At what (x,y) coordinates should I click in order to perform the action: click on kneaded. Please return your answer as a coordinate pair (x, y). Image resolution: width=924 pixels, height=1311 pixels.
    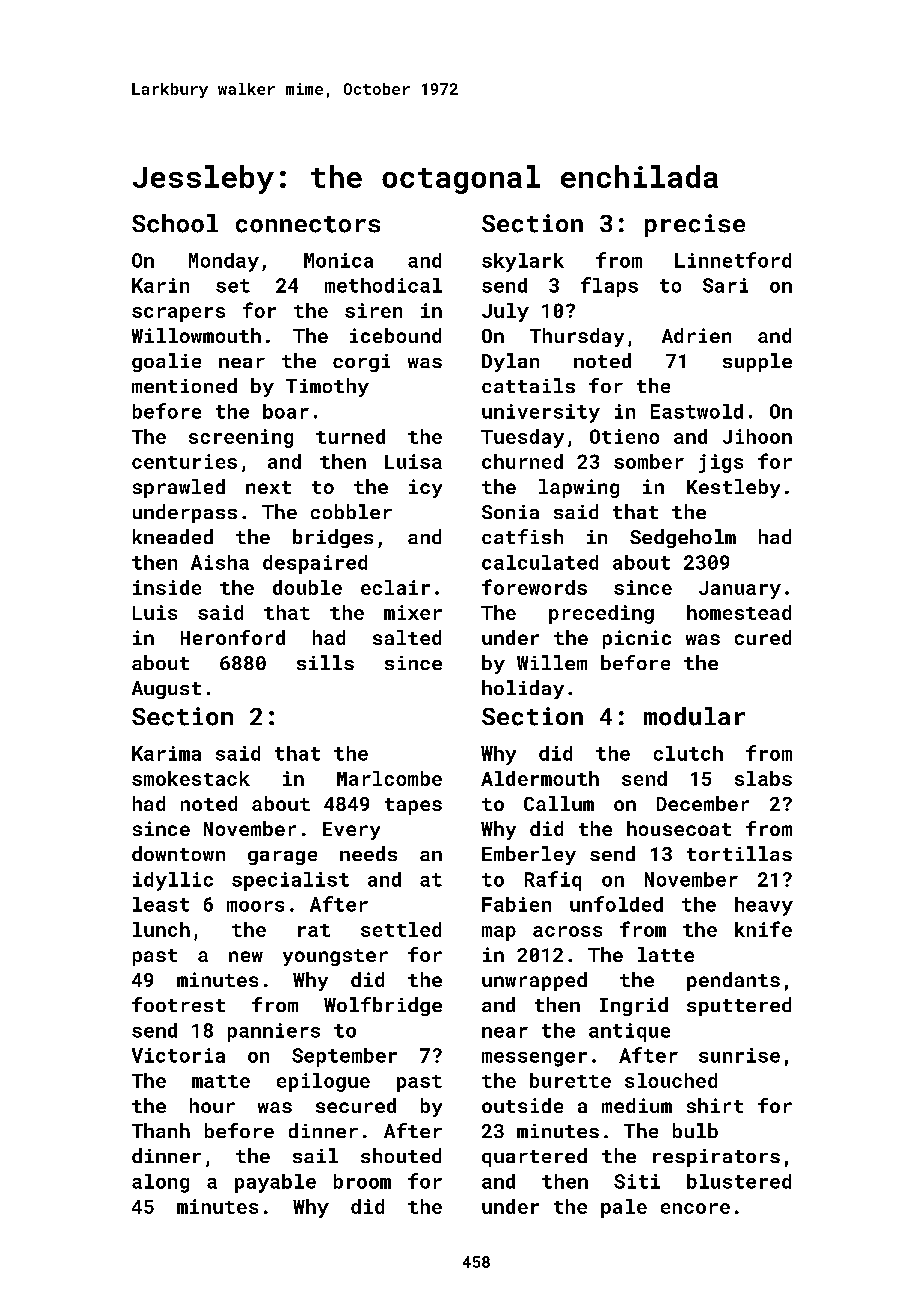
    Looking at the image, I should click on (173, 536).
